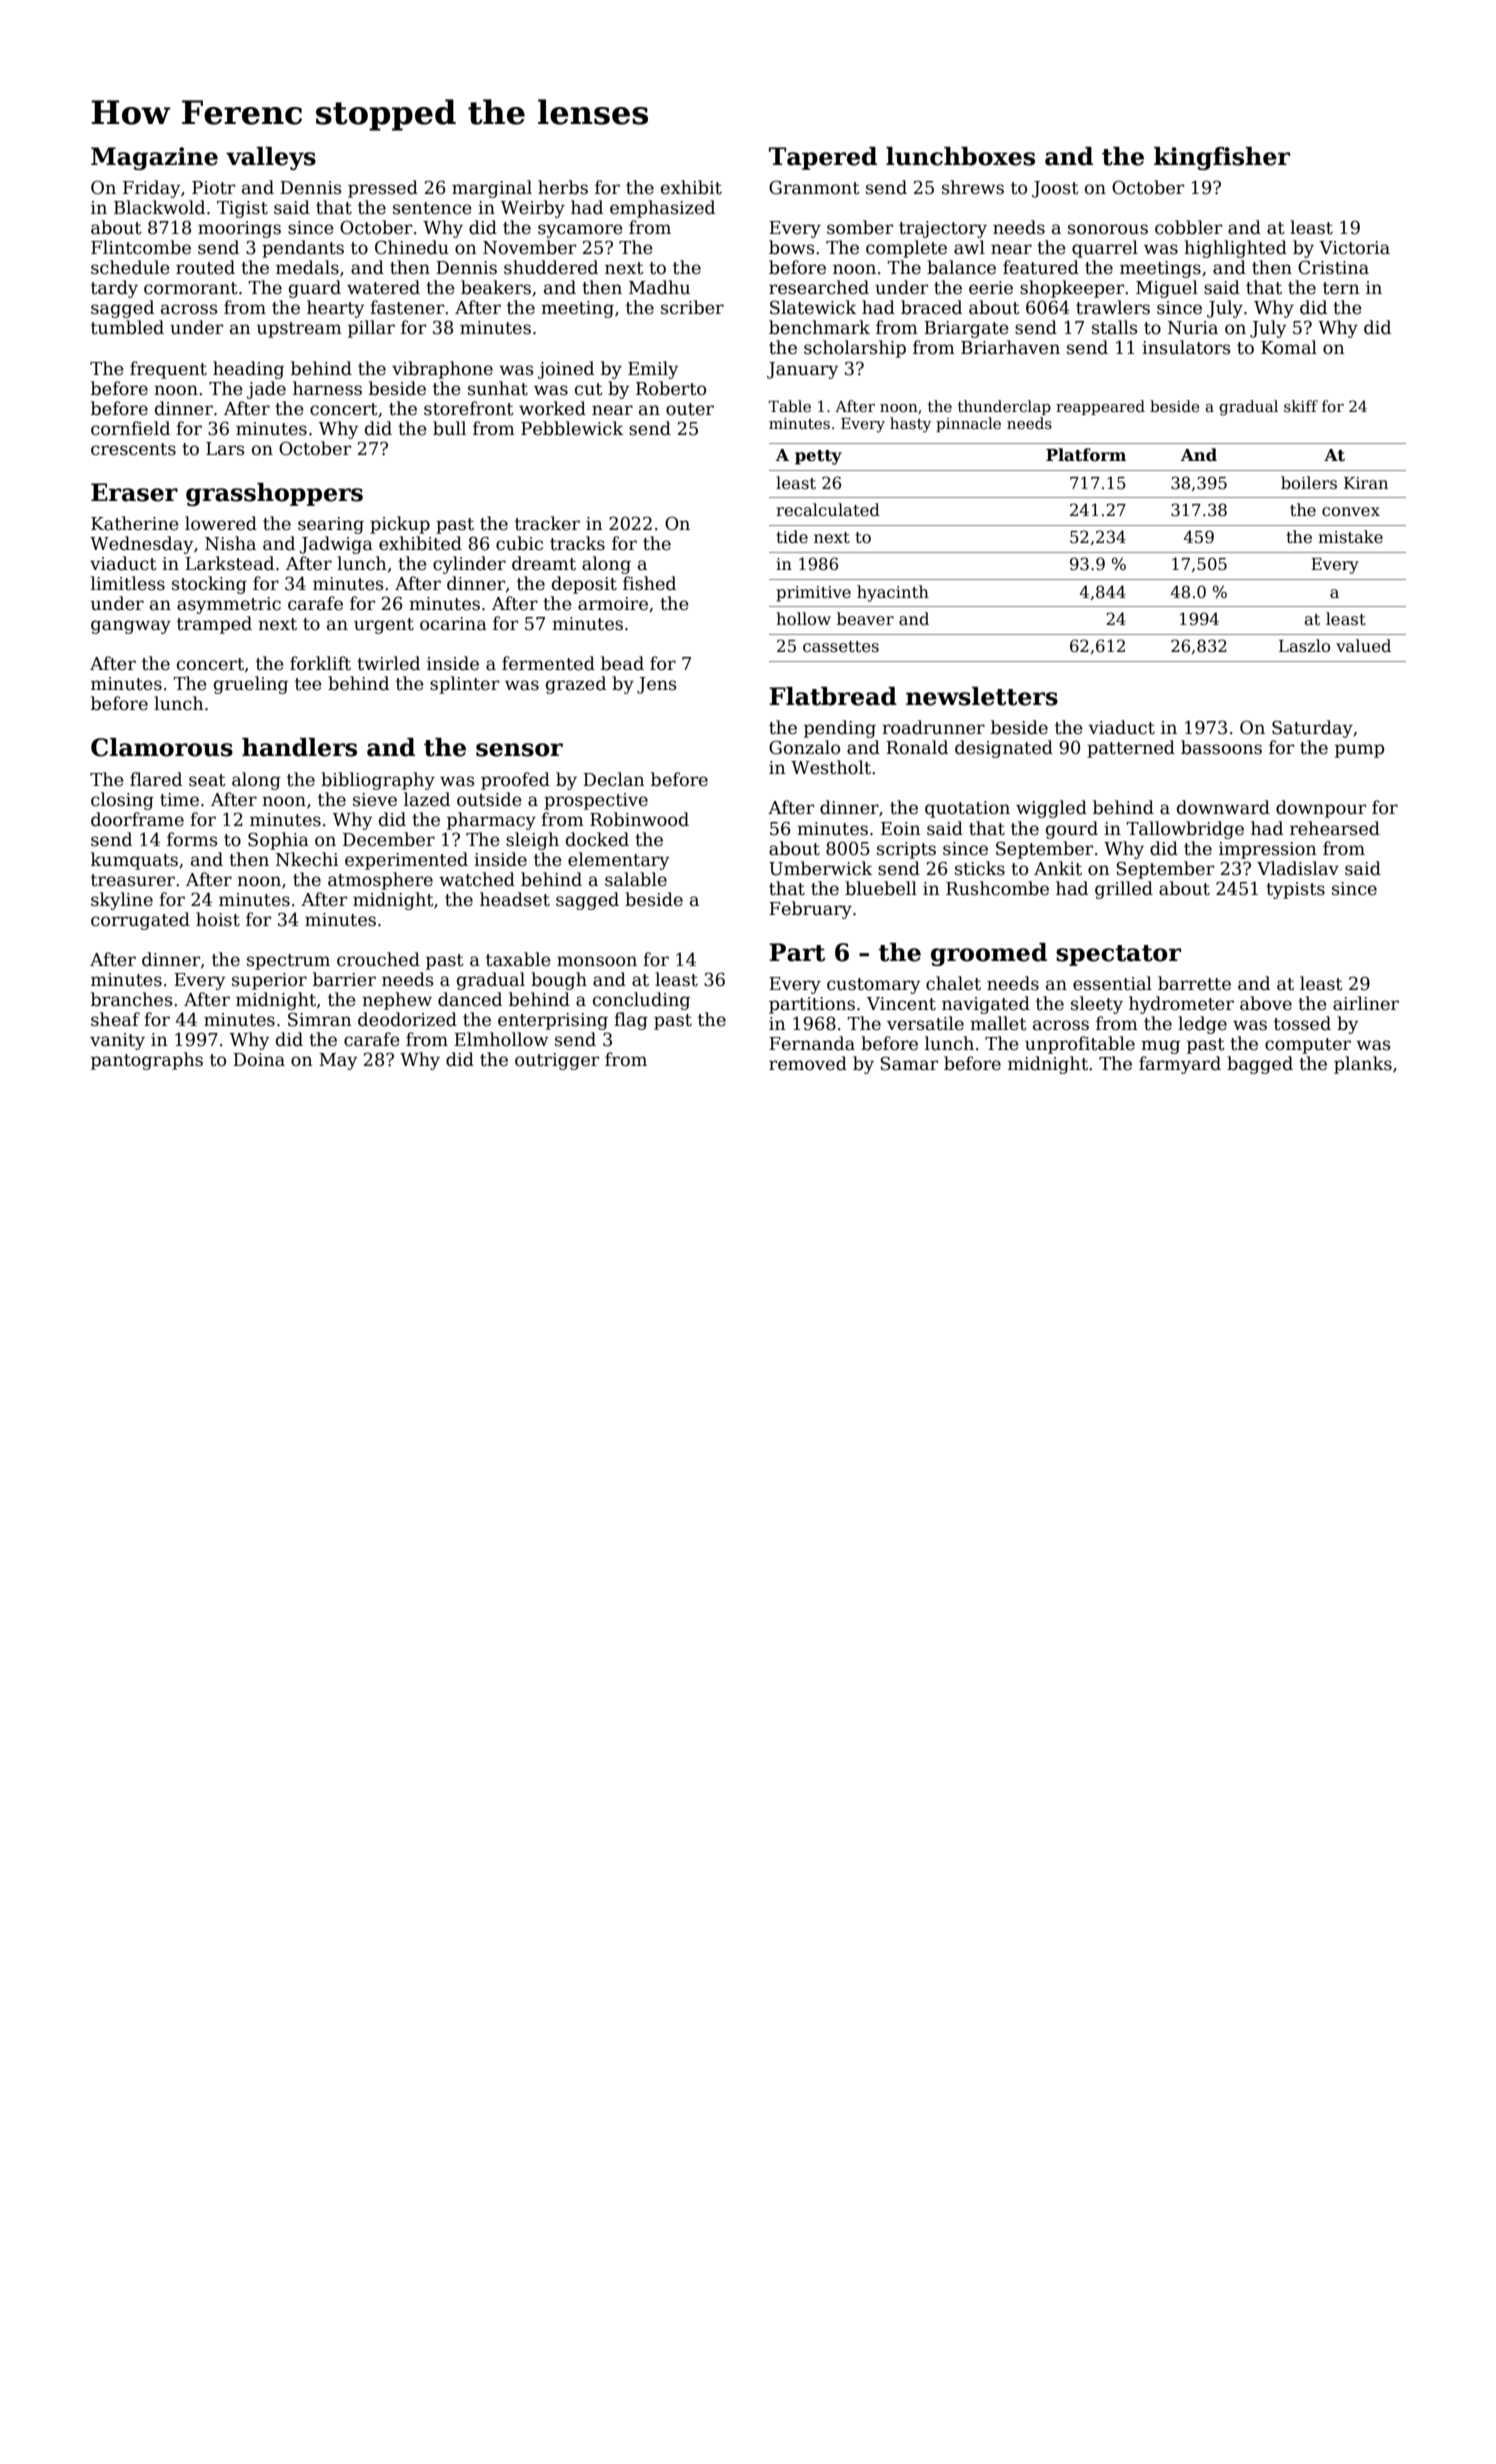 The width and height of the screenshot is (1496, 2464). I want to click on Chinedu, so click(412, 247).
